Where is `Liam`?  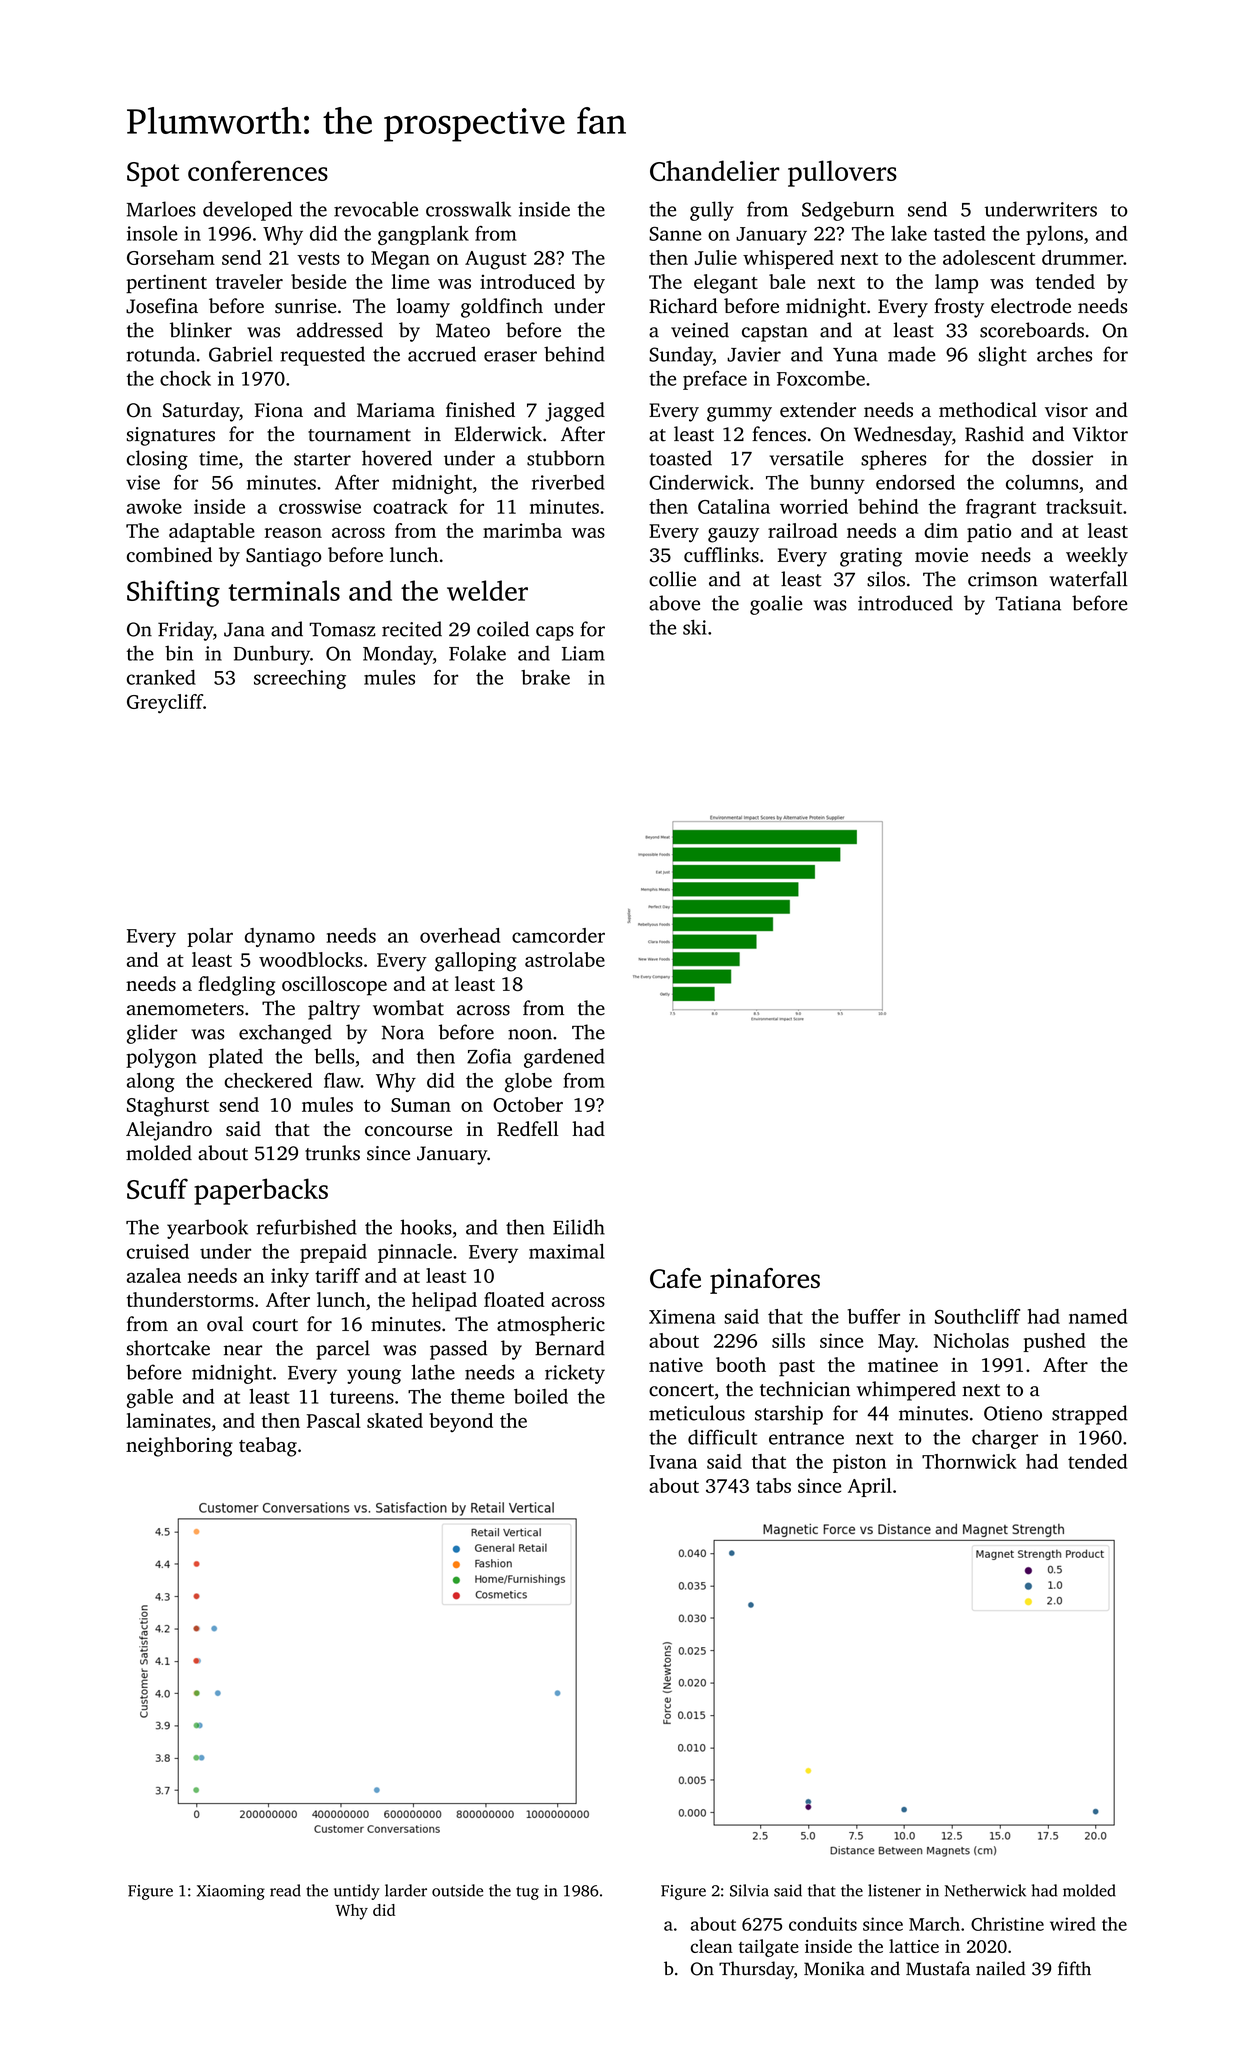 Liam is located at coordinates (583, 653).
